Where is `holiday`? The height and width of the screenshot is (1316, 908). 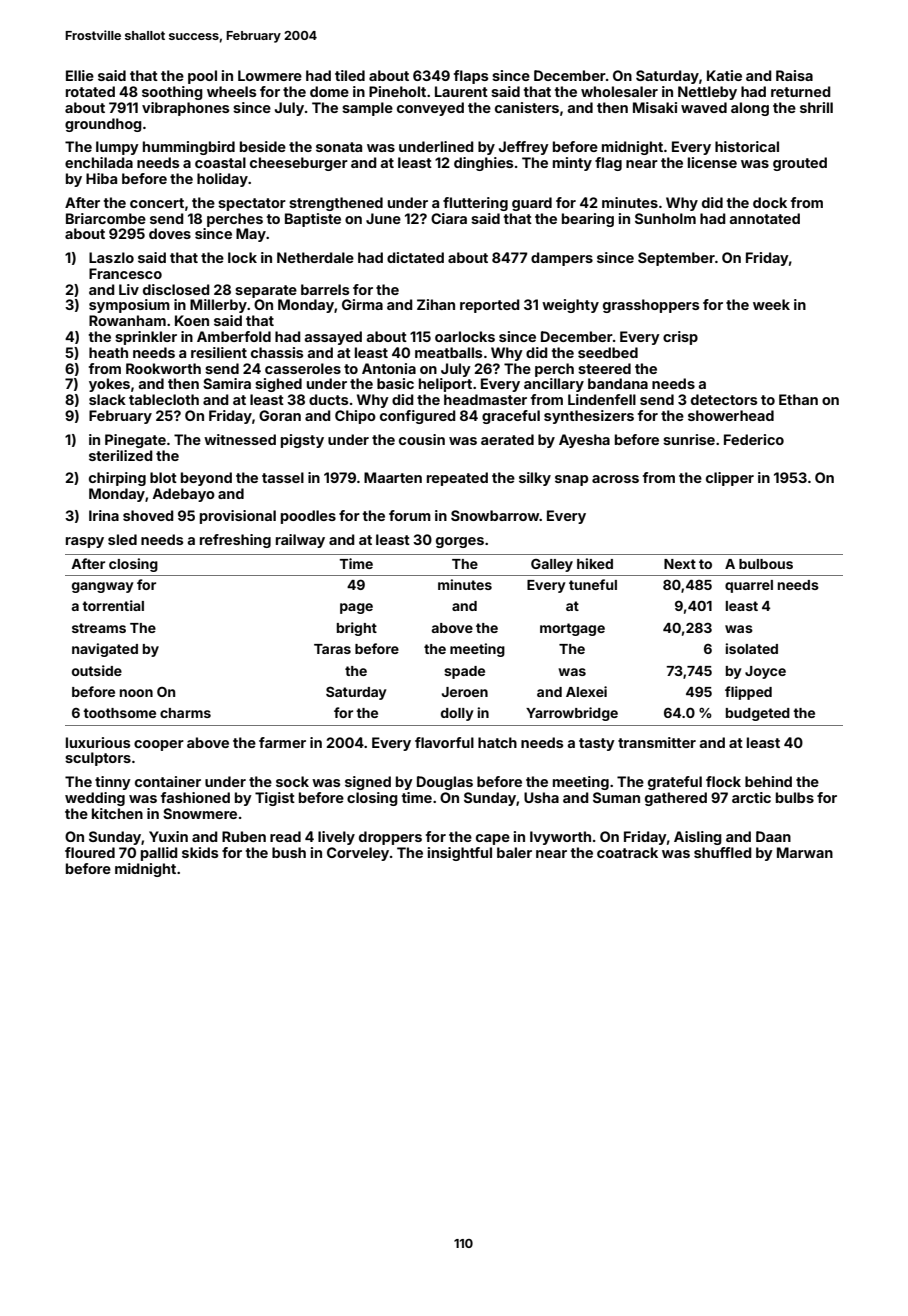
holiday is located at coordinates (222, 180).
